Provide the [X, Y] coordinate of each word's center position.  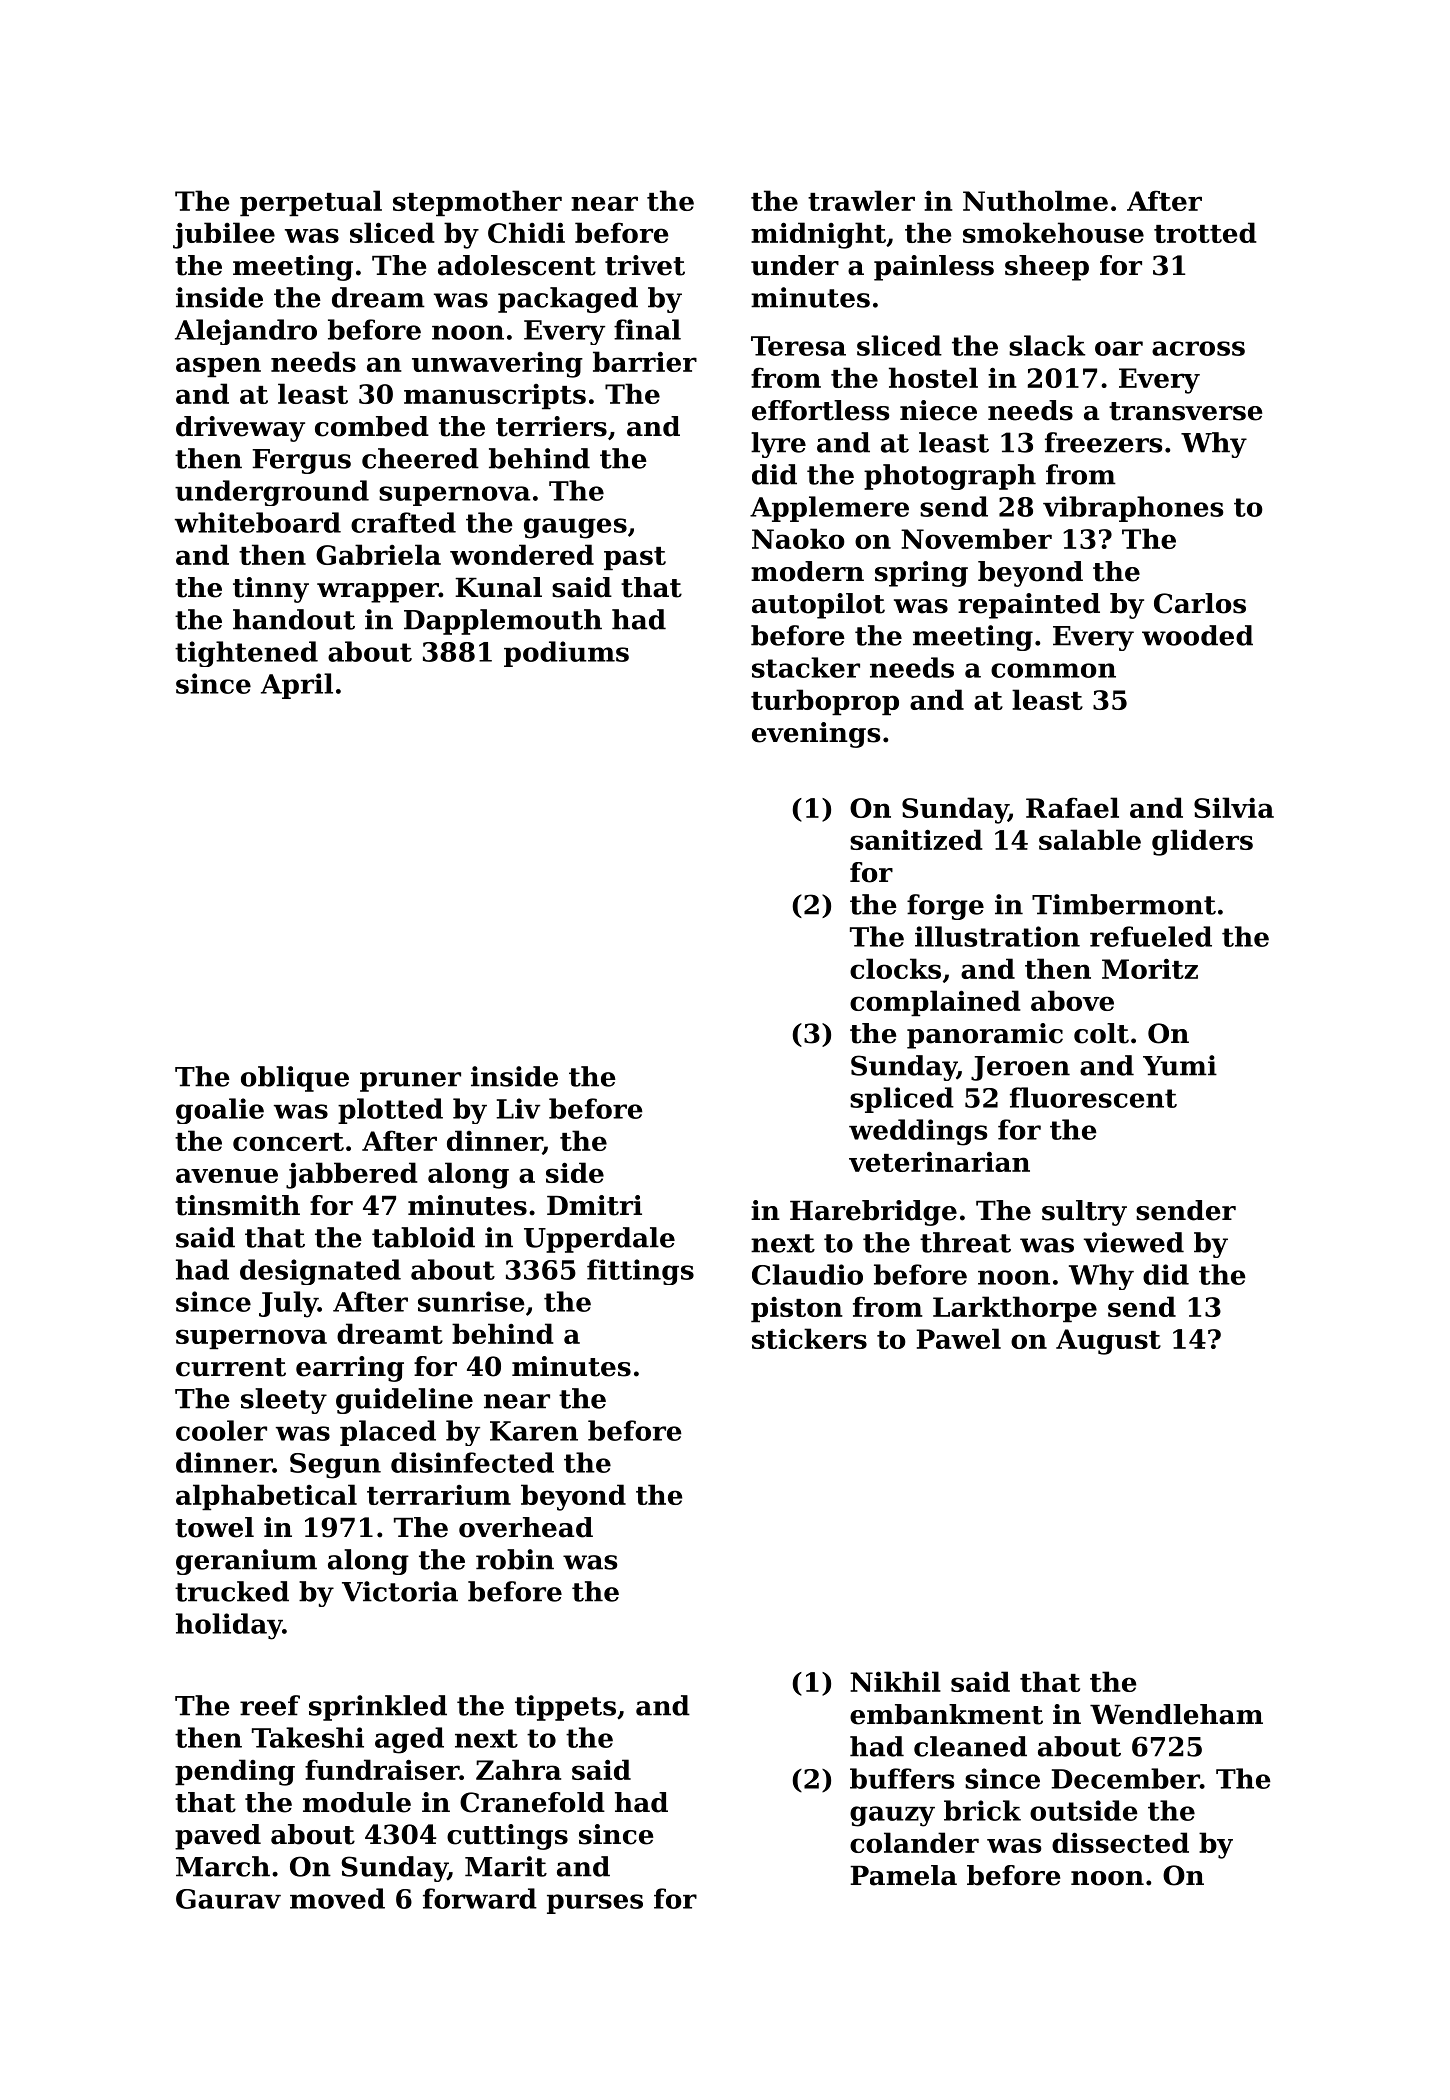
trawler [861, 200]
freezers [1103, 442]
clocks [895, 968]
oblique [295, 1079]
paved [218, 1837]
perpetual [311, 203]
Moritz [1150, 969]
